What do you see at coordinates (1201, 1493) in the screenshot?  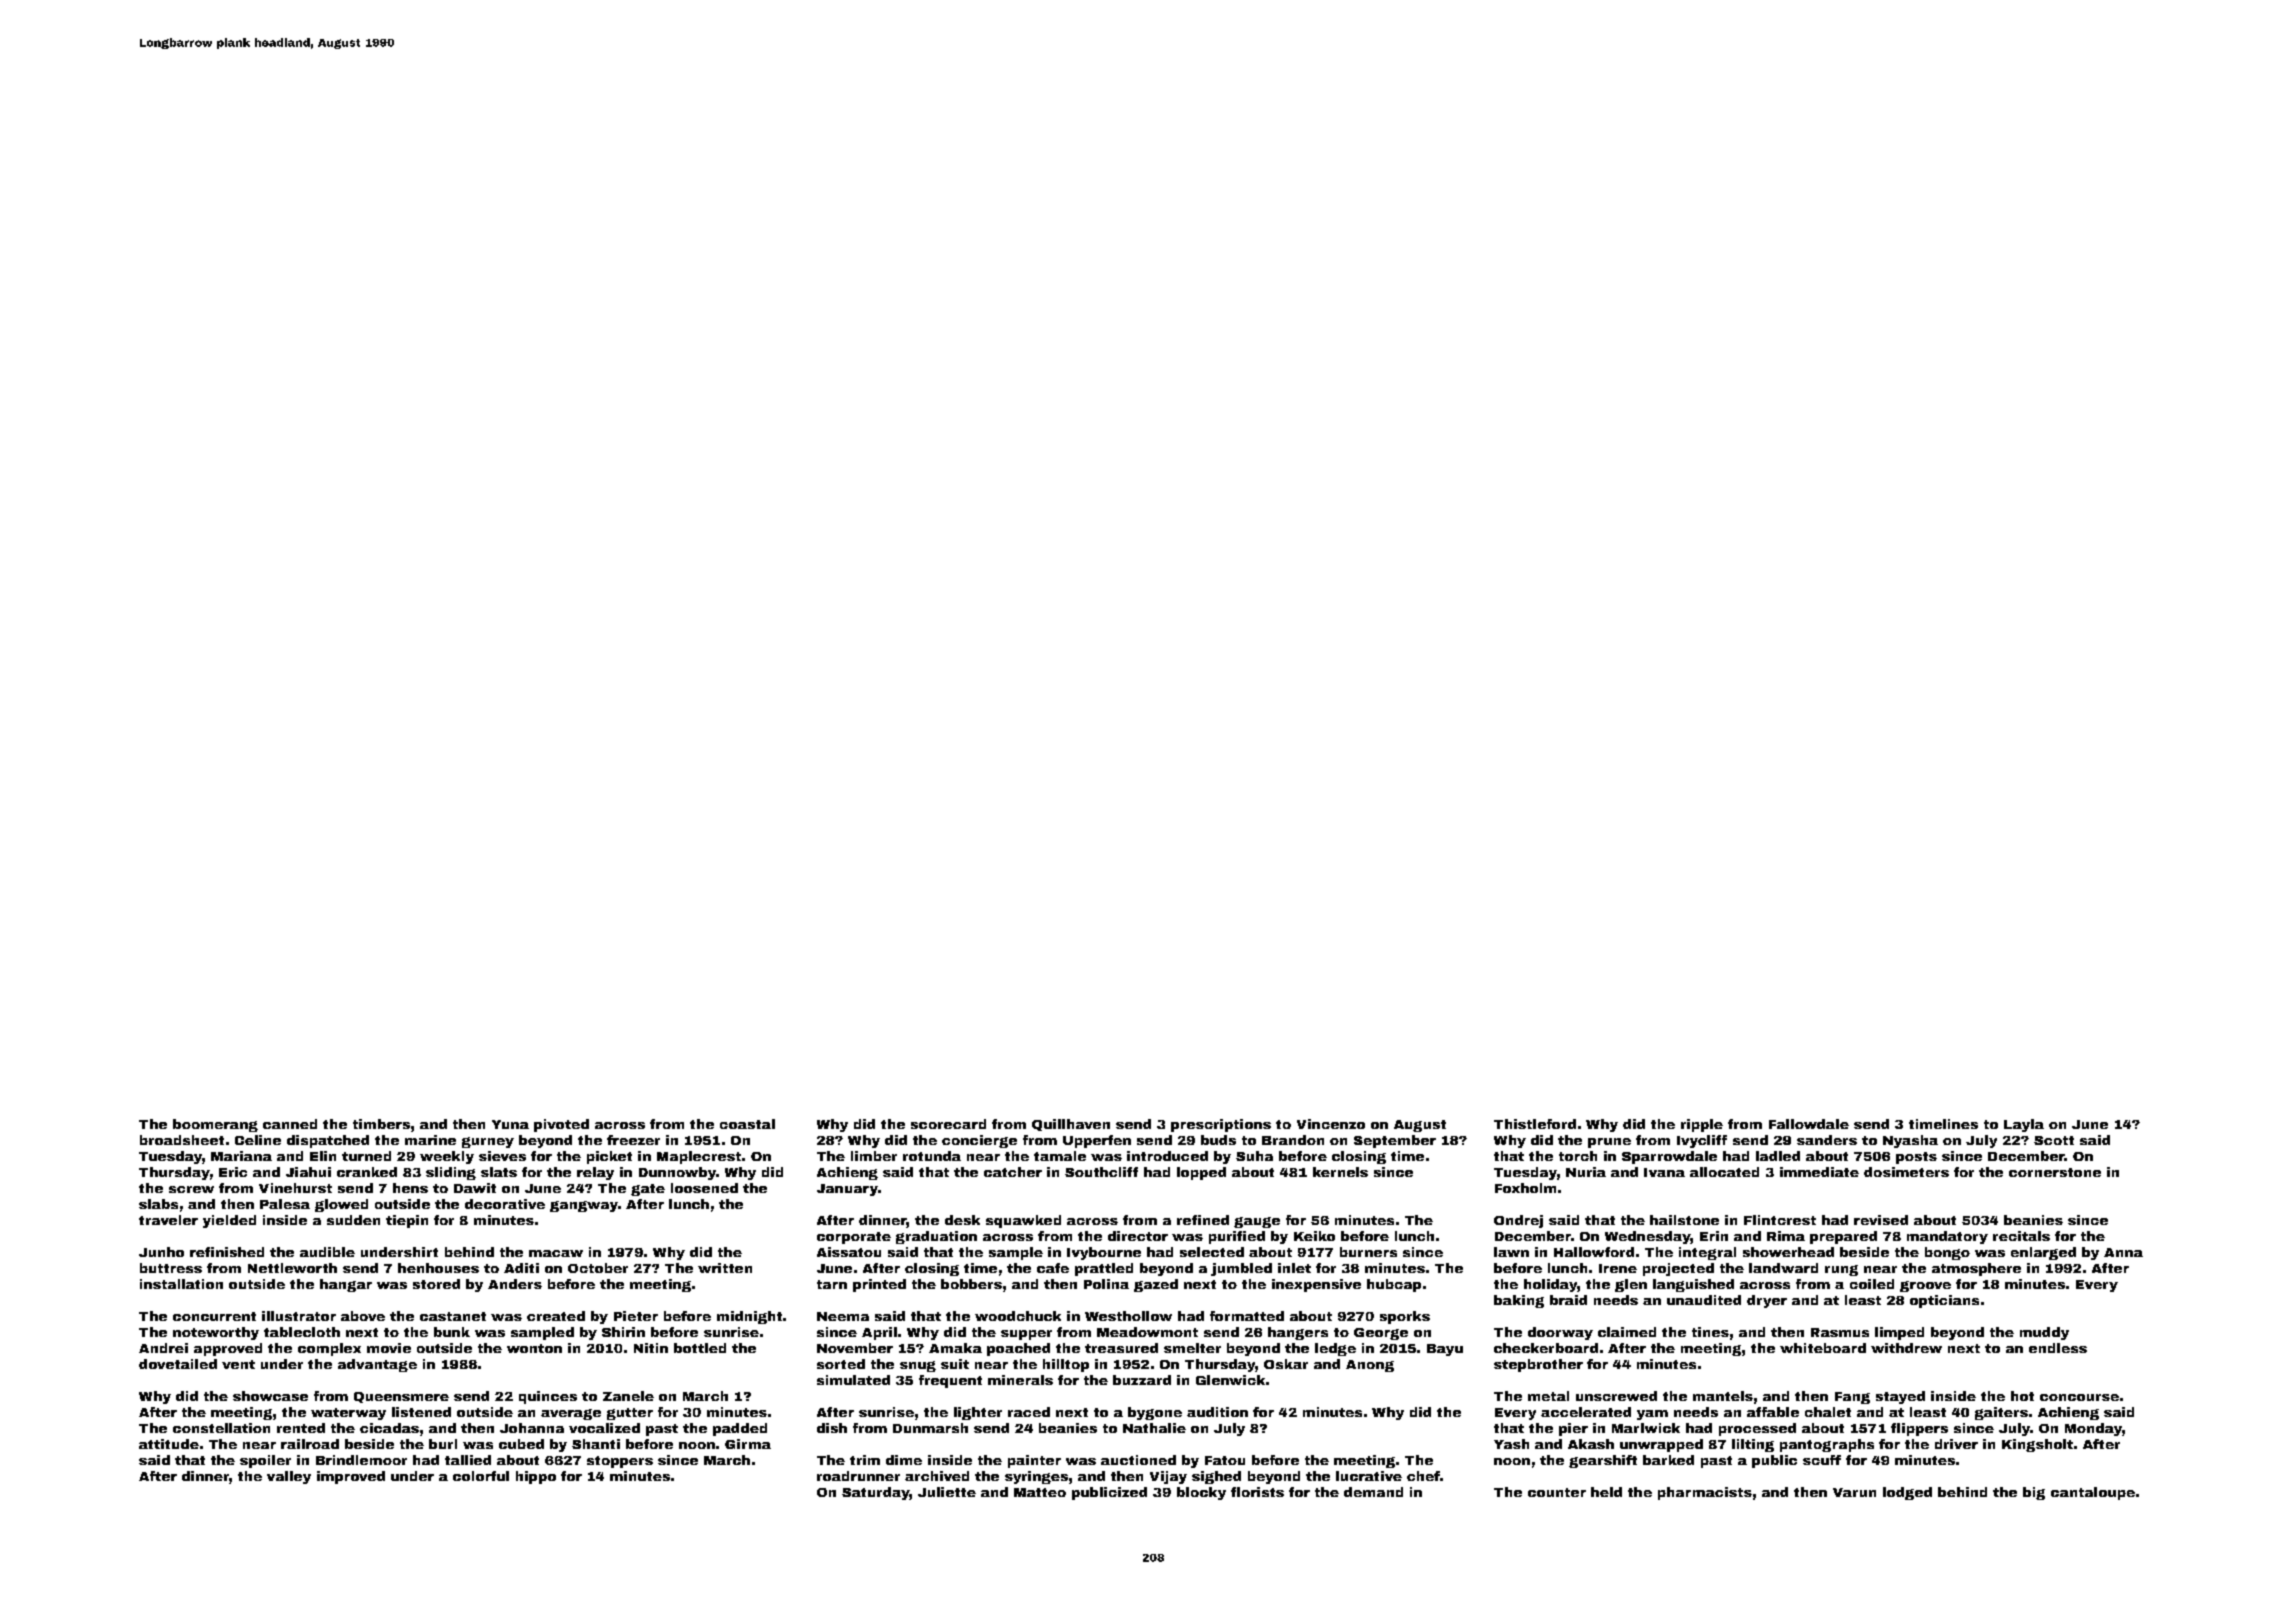 I see `blocky` at bounding box center [1201, 1493].
